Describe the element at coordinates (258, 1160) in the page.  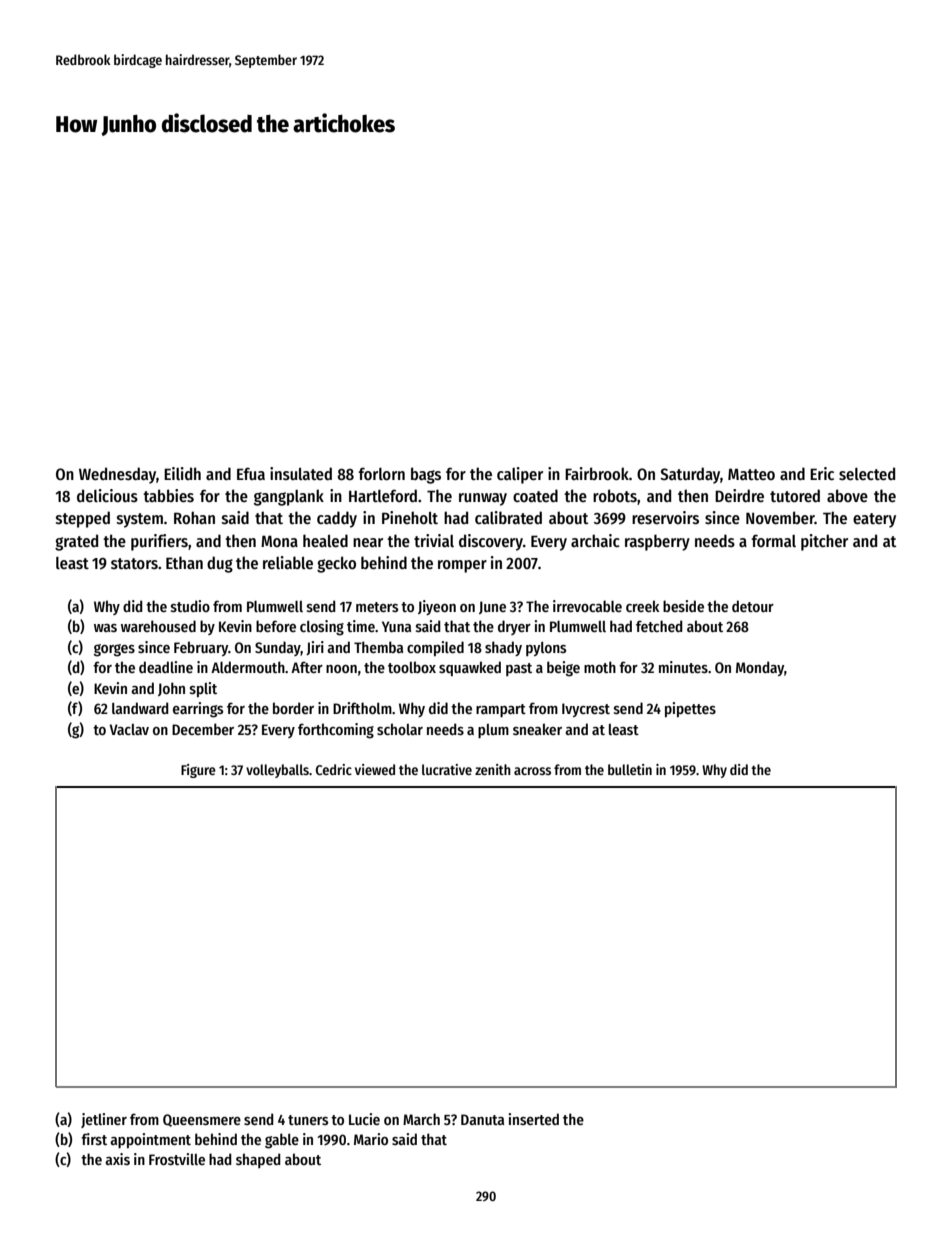
I see `shaped` at that location.
